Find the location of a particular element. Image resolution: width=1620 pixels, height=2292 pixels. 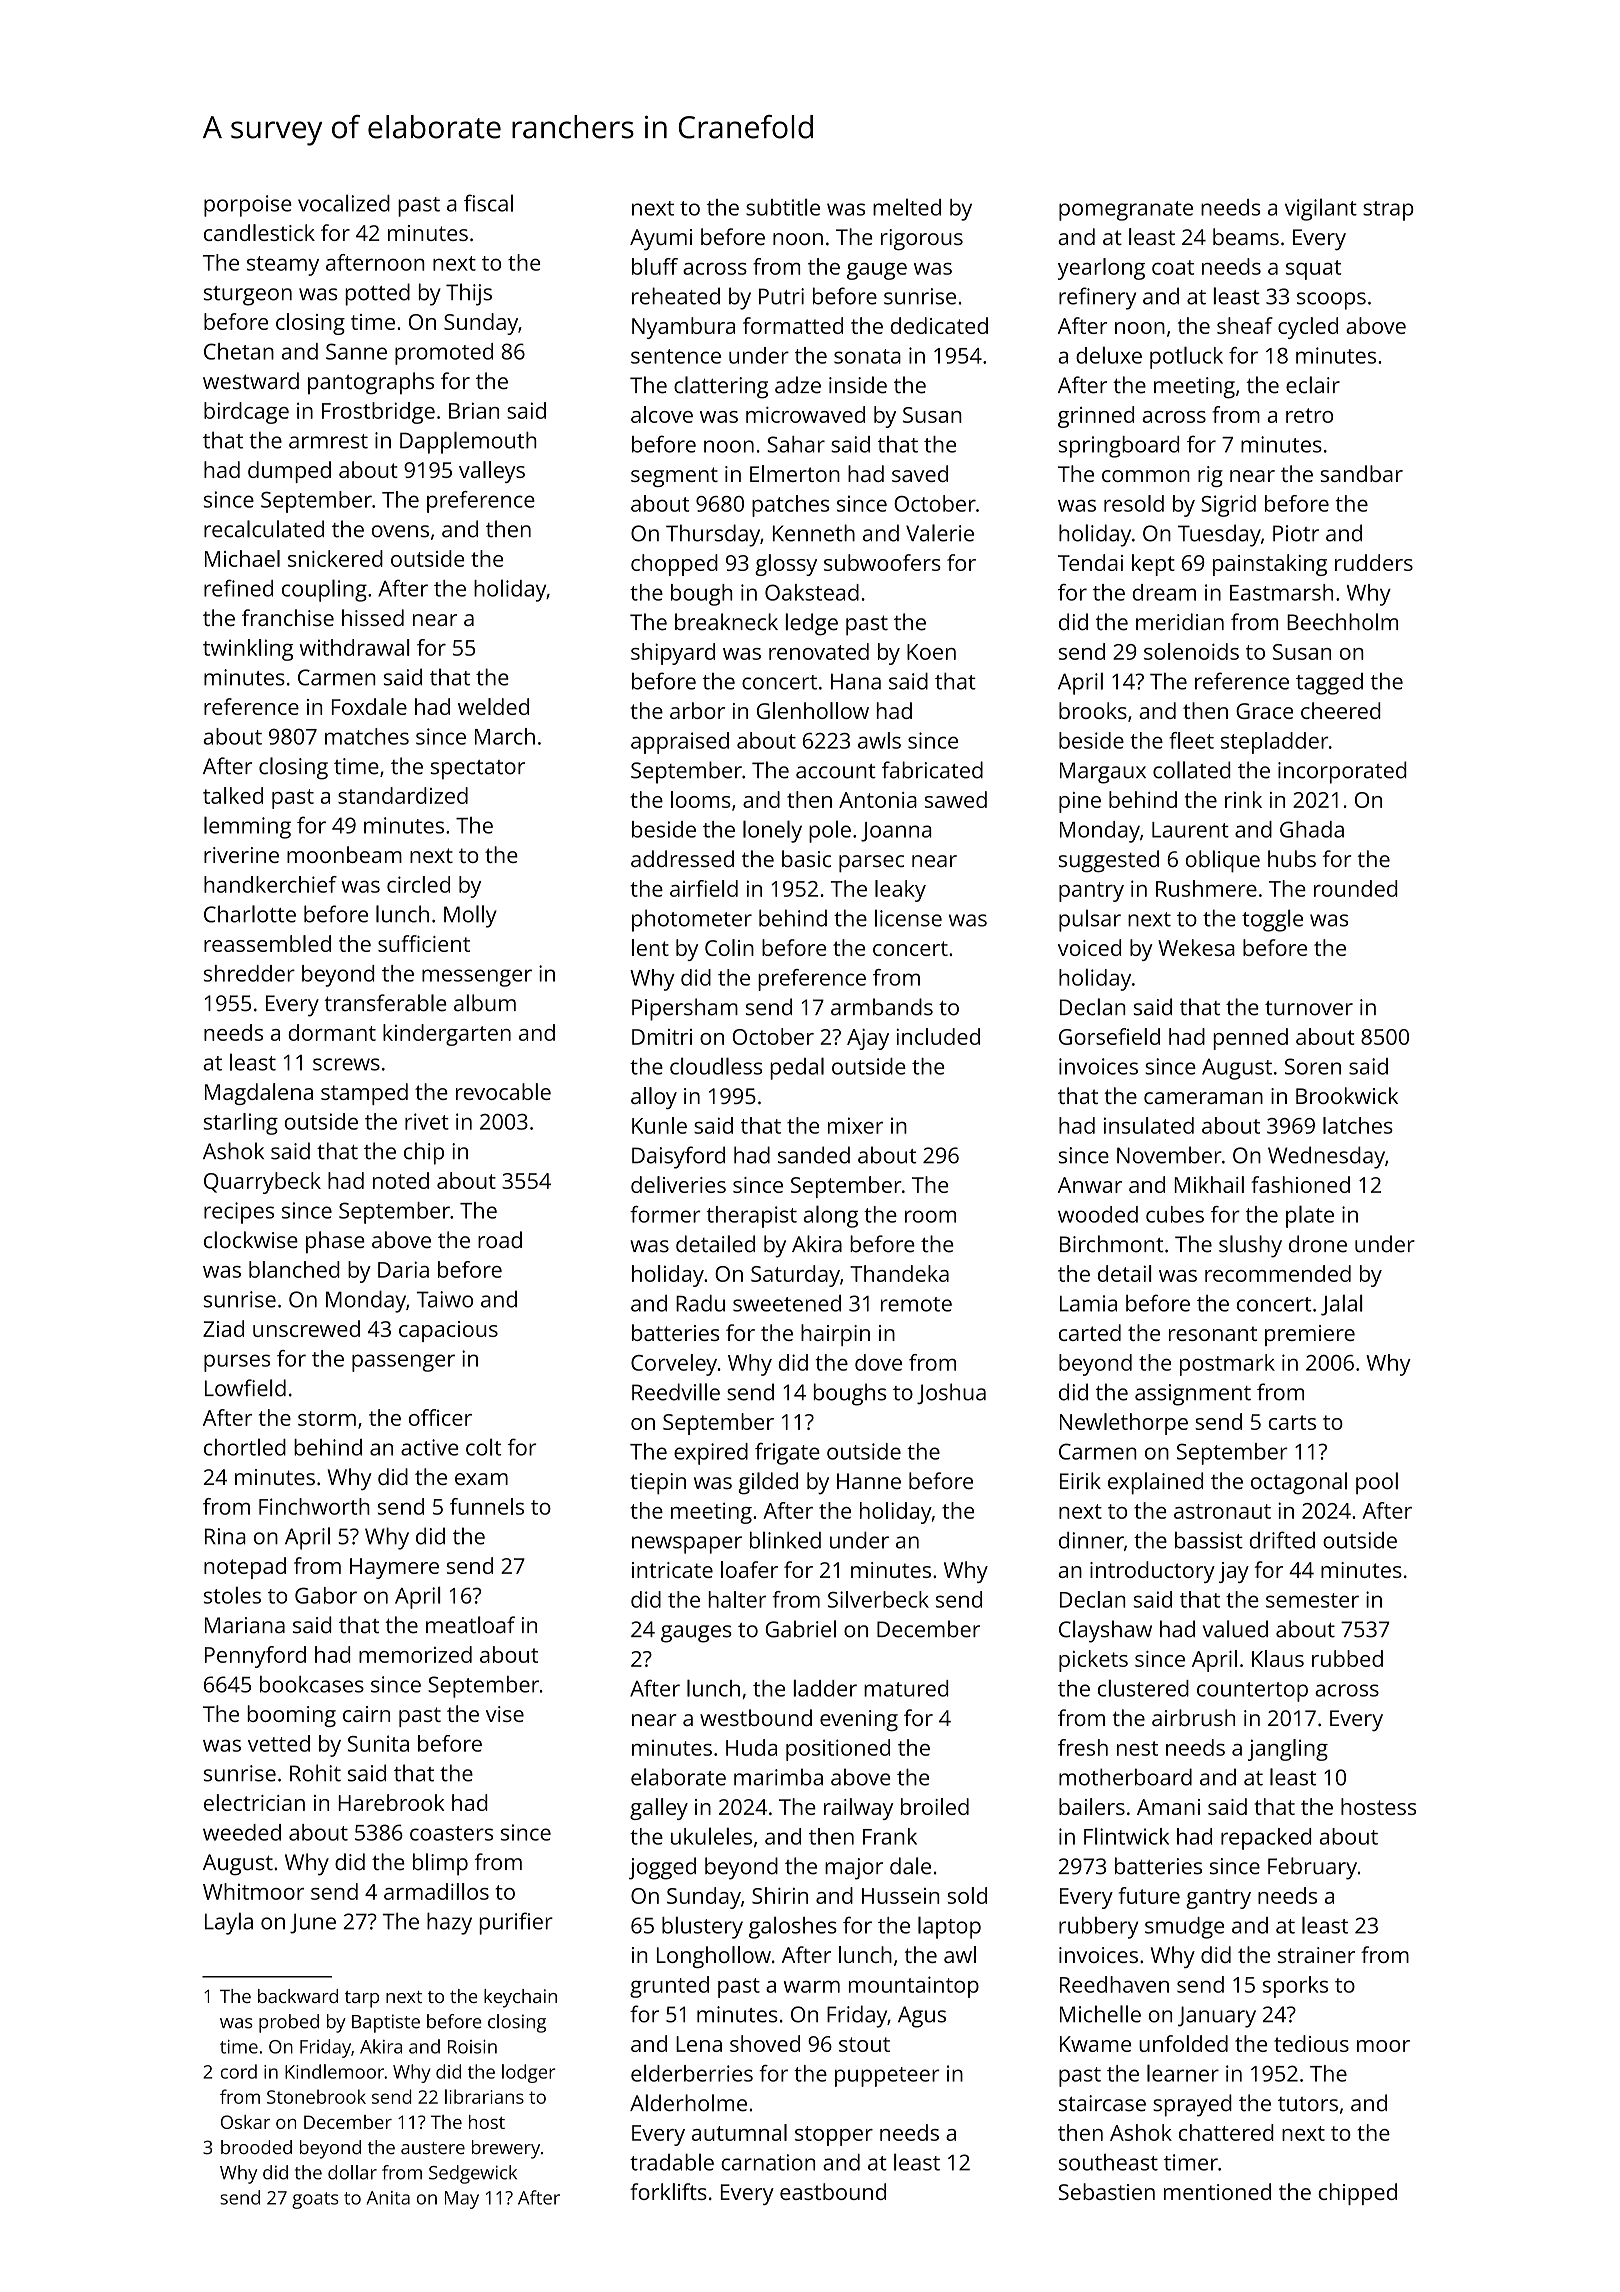

eastbound is located at coordinates (833, 2191).
